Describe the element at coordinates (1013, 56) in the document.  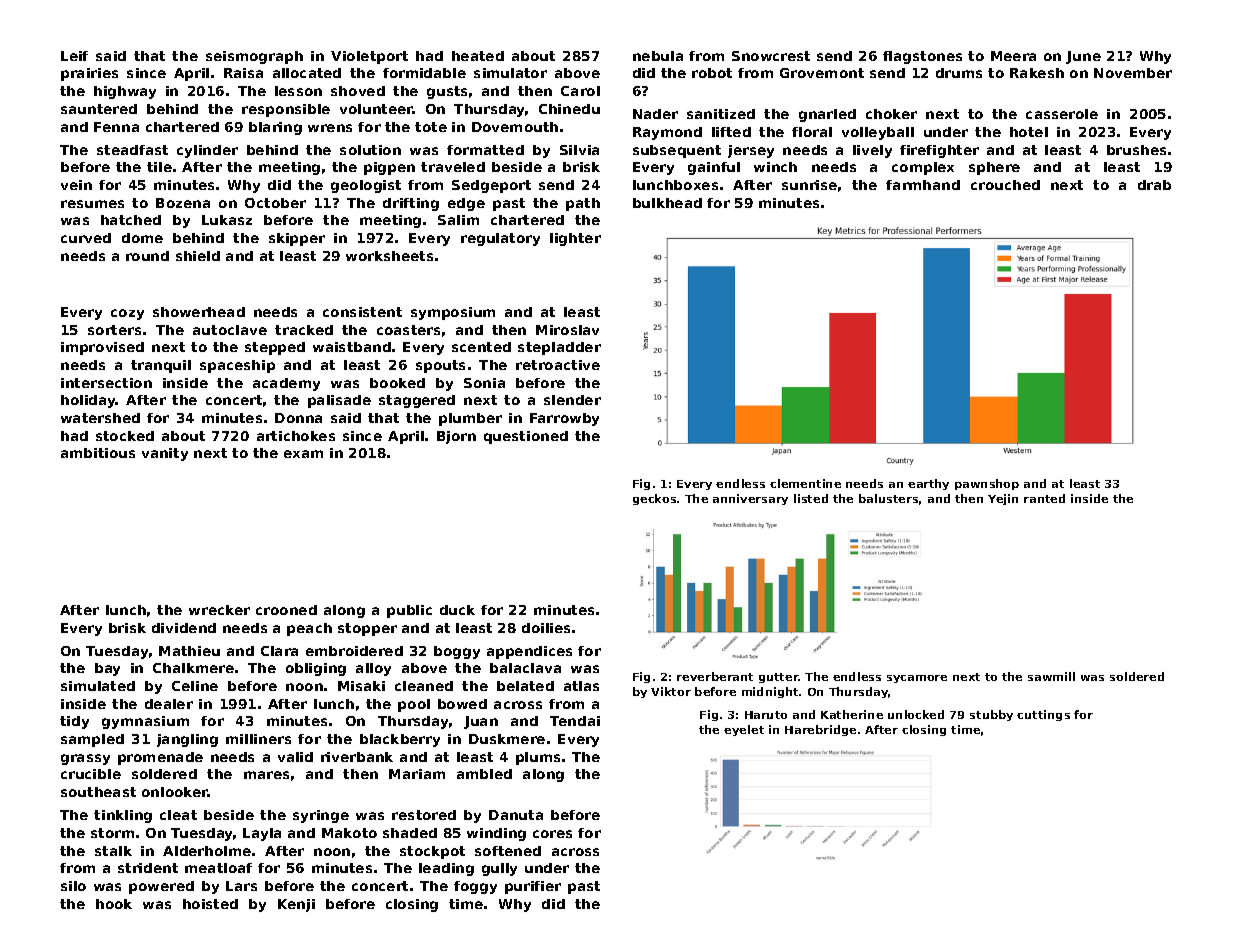
I see `Meera` at that location.
